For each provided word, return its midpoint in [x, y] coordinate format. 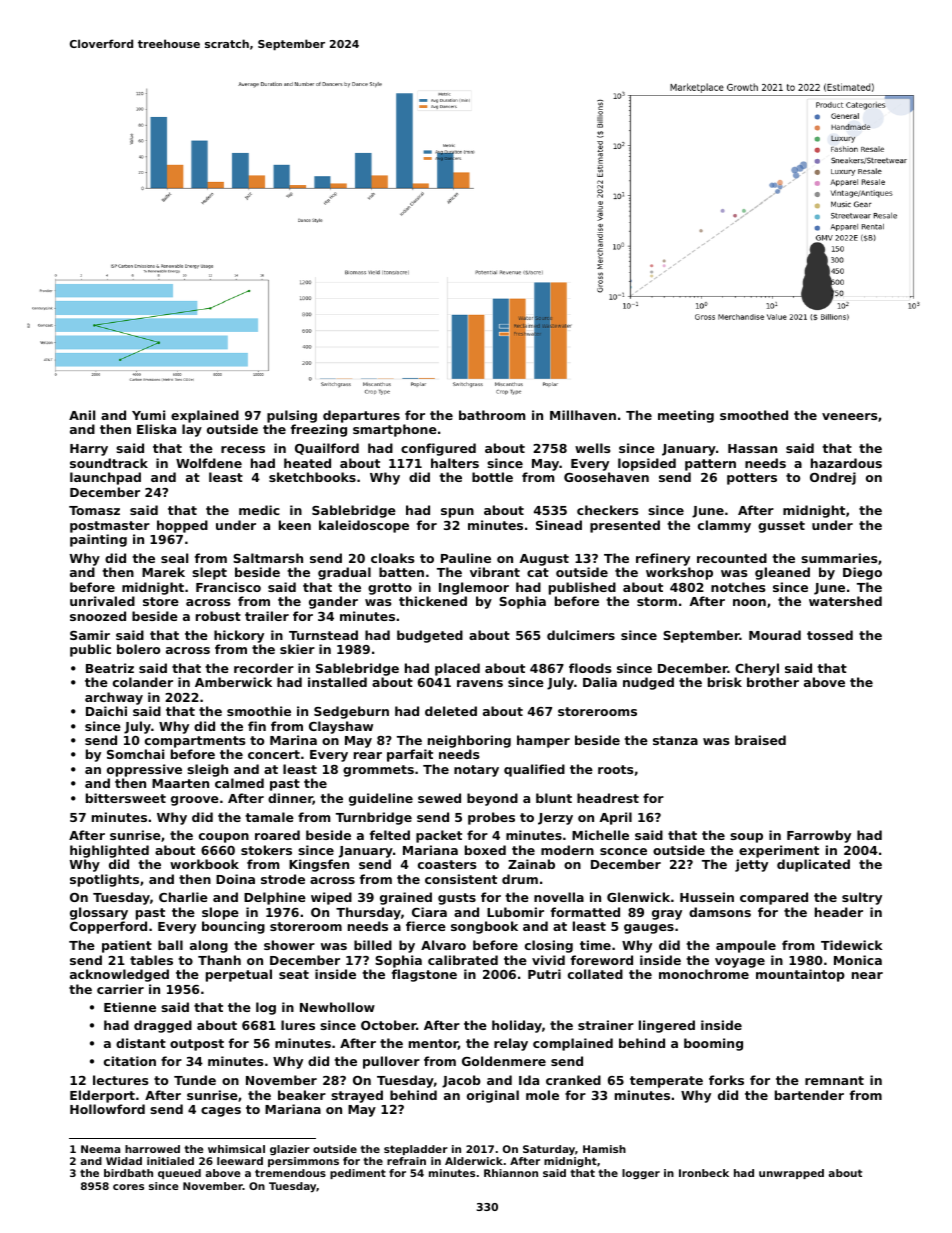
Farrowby [819, 836]
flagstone [424, 975]
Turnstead [323, 635]
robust [218, 616]
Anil [82, 415]
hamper [543, 741]
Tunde [195, 1080]
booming [713, 1044]
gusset [781, 527]
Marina [293, 740]
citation [130, 1061]
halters [455, 463]
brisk [725, 682]
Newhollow [337, 1007]
